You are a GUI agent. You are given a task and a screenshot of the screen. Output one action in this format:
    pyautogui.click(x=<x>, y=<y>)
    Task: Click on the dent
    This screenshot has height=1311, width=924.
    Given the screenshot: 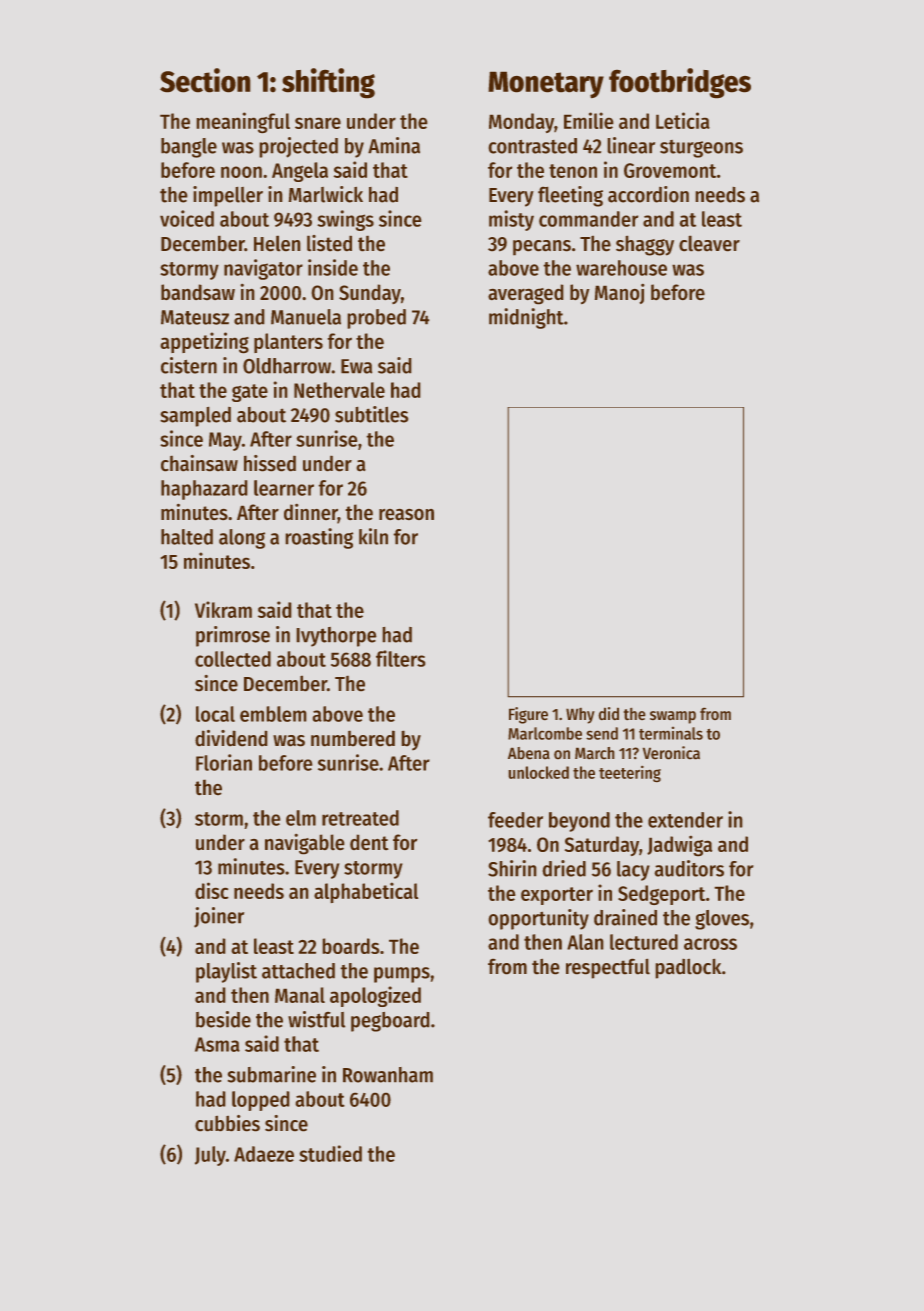 What is the action you would take?
    pyautogui.click(x=369, y=842)
